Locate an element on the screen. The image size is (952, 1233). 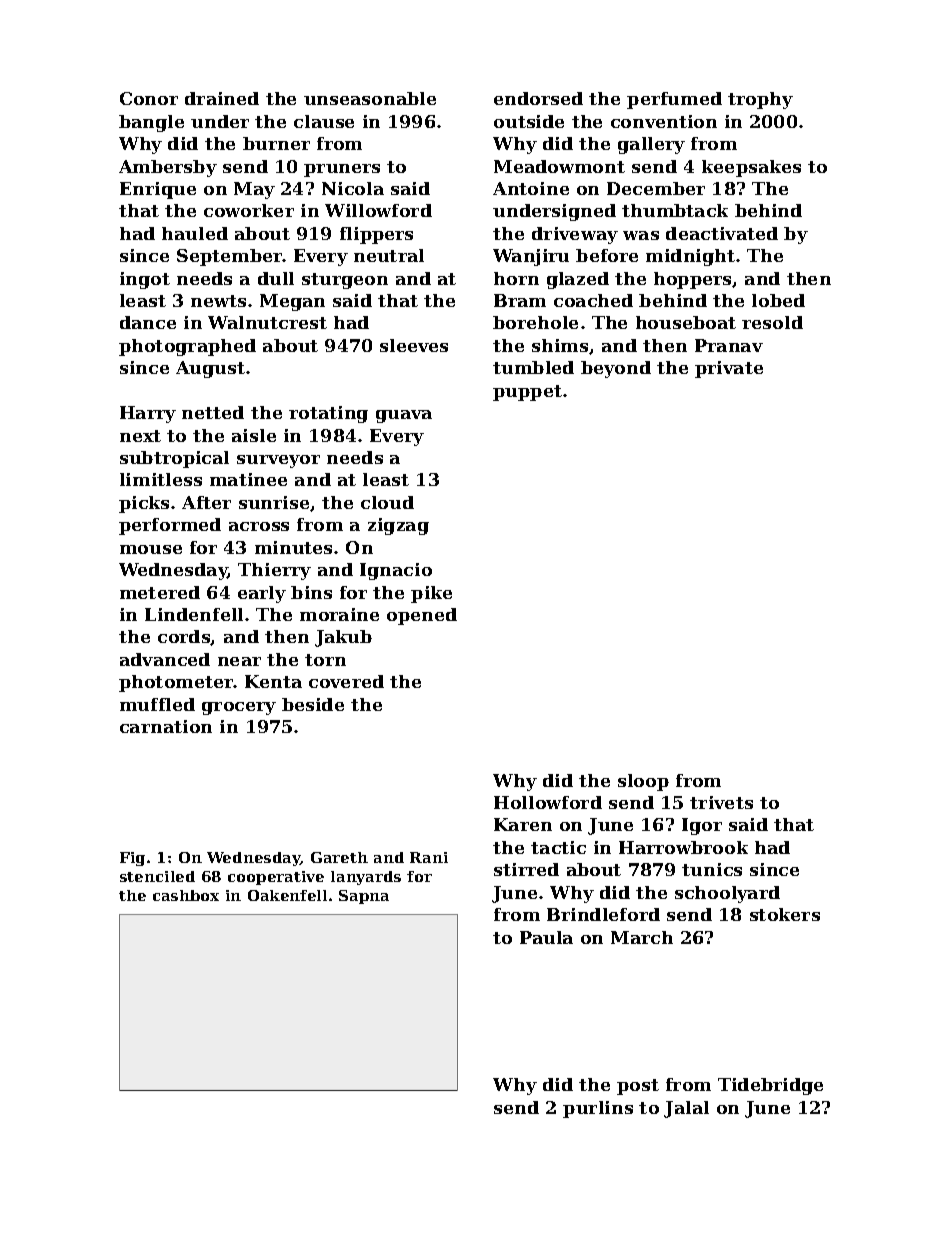
post is located at coordinates (638, 1087).
